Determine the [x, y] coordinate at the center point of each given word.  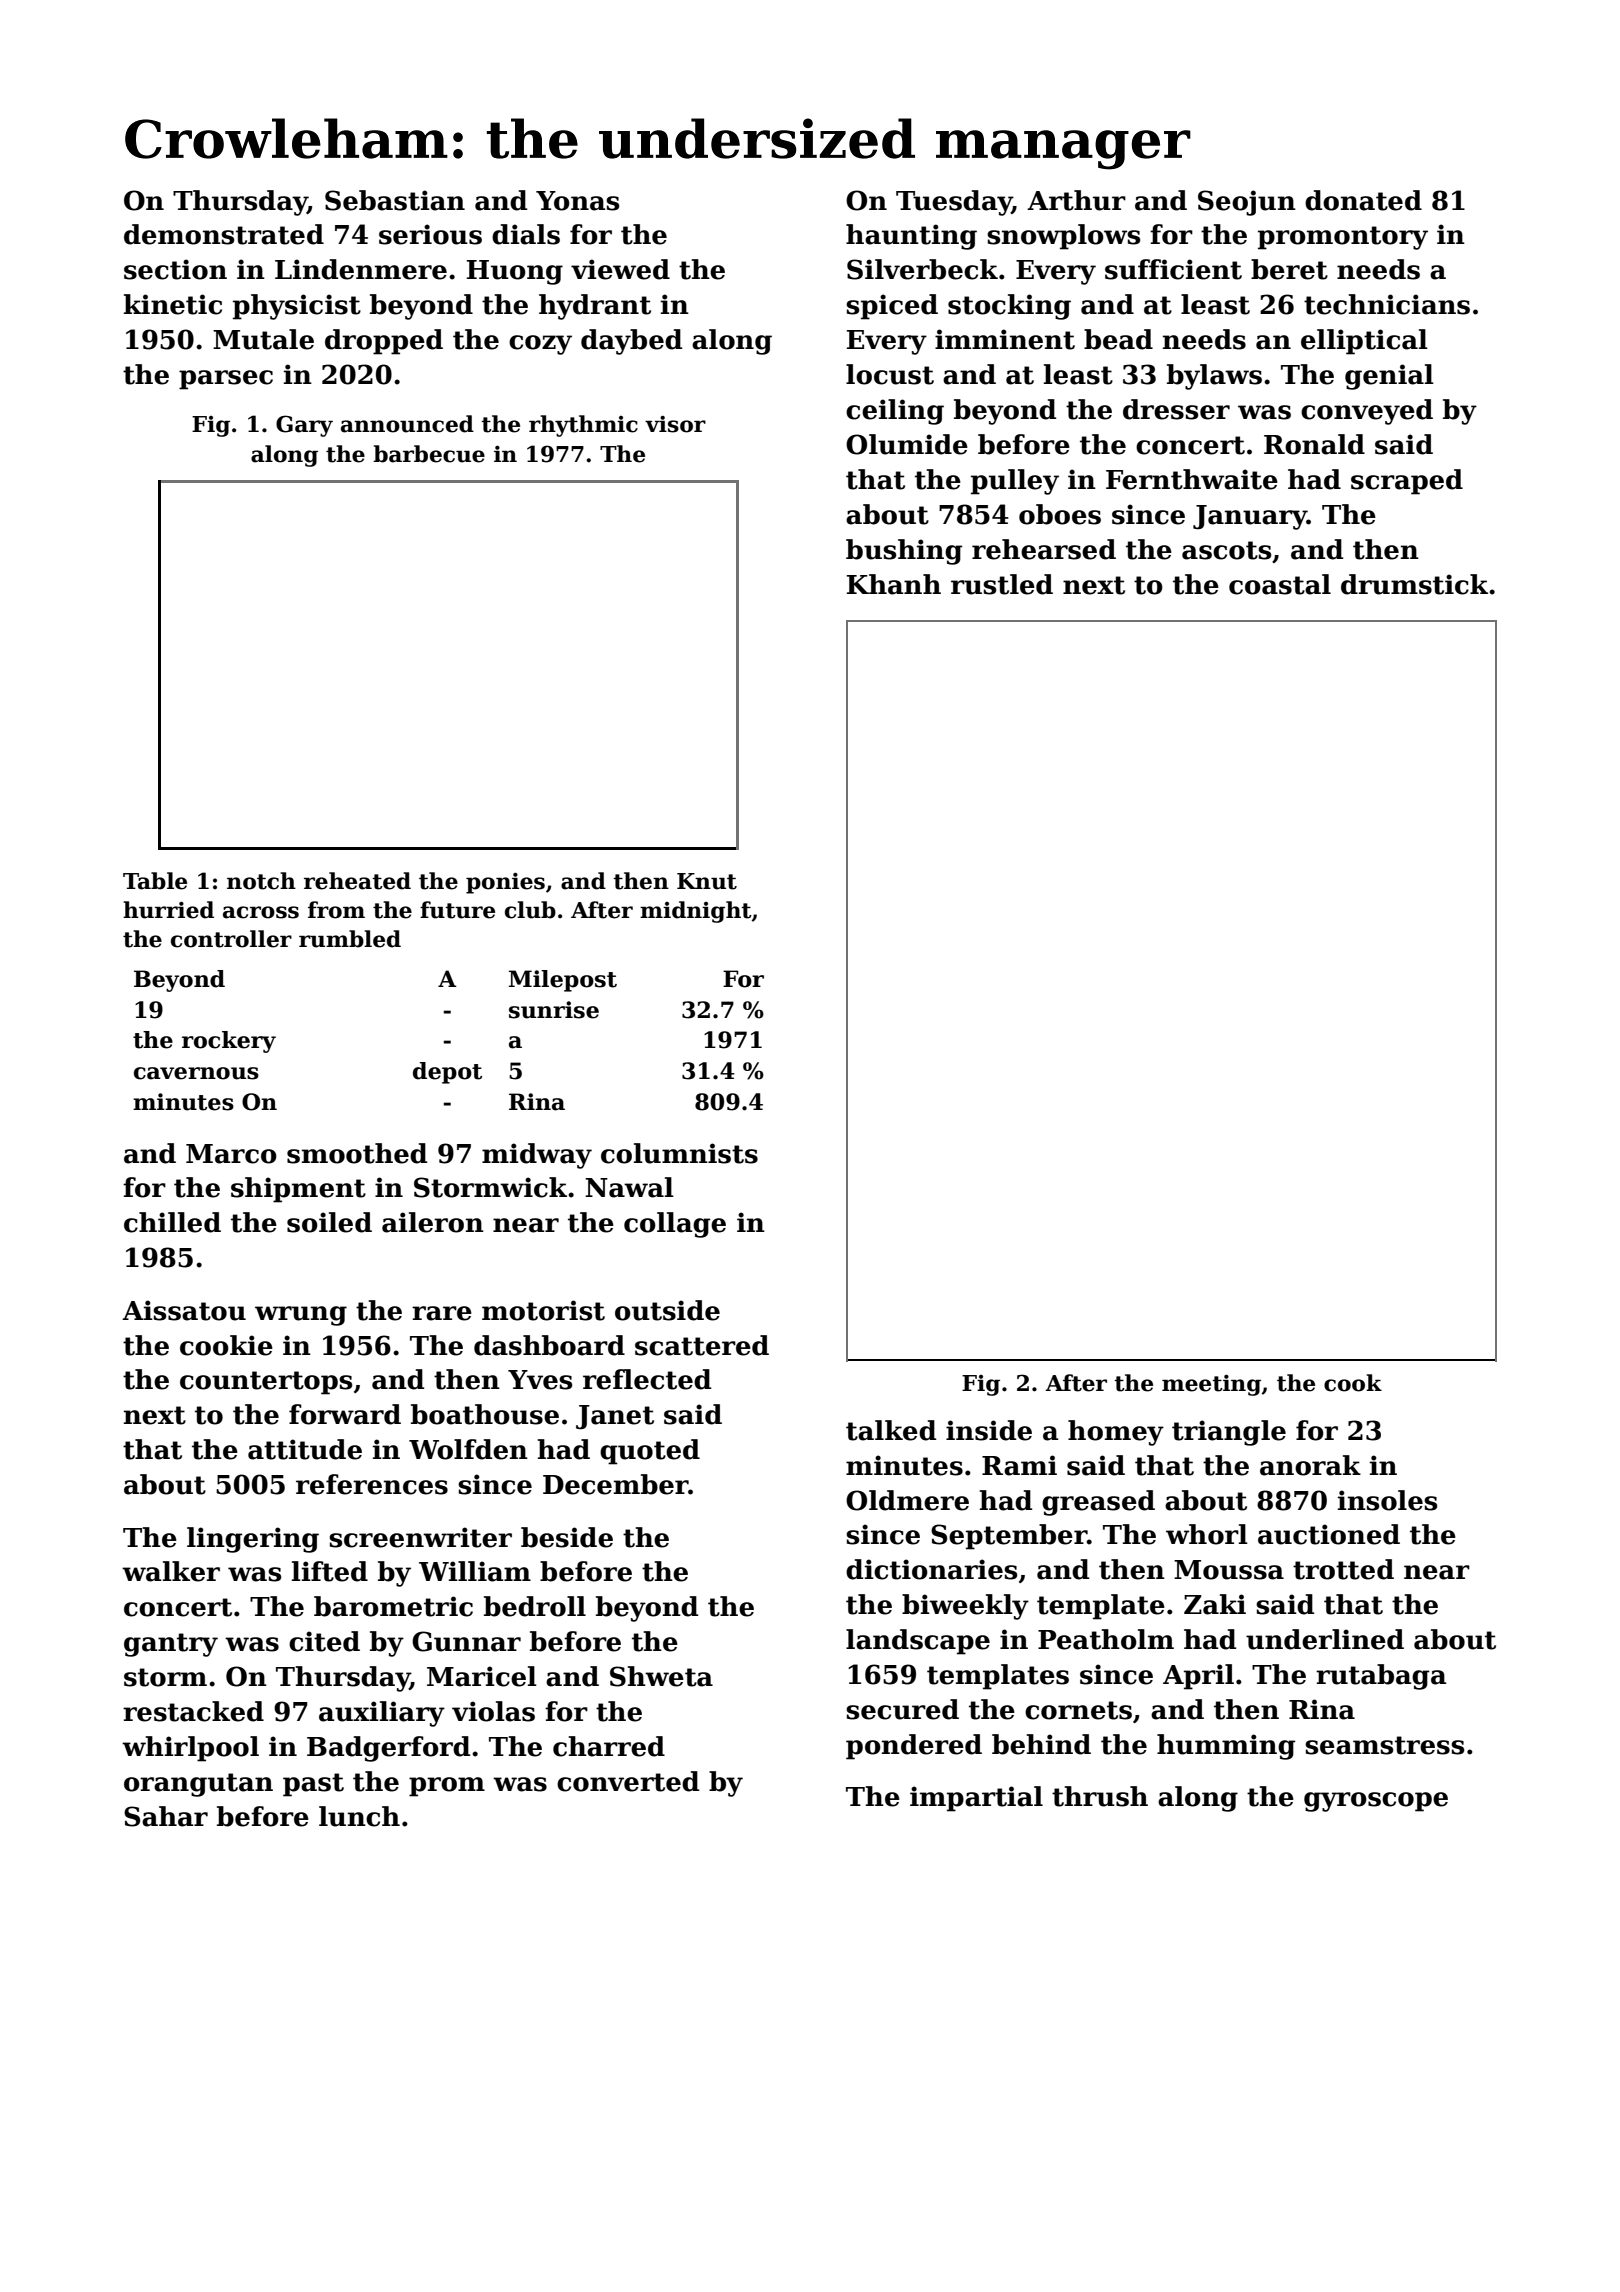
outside [667, 1310]
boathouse [485, 1414]
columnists [679, 1153]
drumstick [1414, 584]
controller [231, 939]
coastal [1280, 584]
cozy [540, 345]
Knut [707, 881]
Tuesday [954, 203]
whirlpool [190, 1749]
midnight [696, 912]
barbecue [429, 454]
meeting [1211, 1385]
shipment [298, 1190]
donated [1363, 200]
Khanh [894, 584]
